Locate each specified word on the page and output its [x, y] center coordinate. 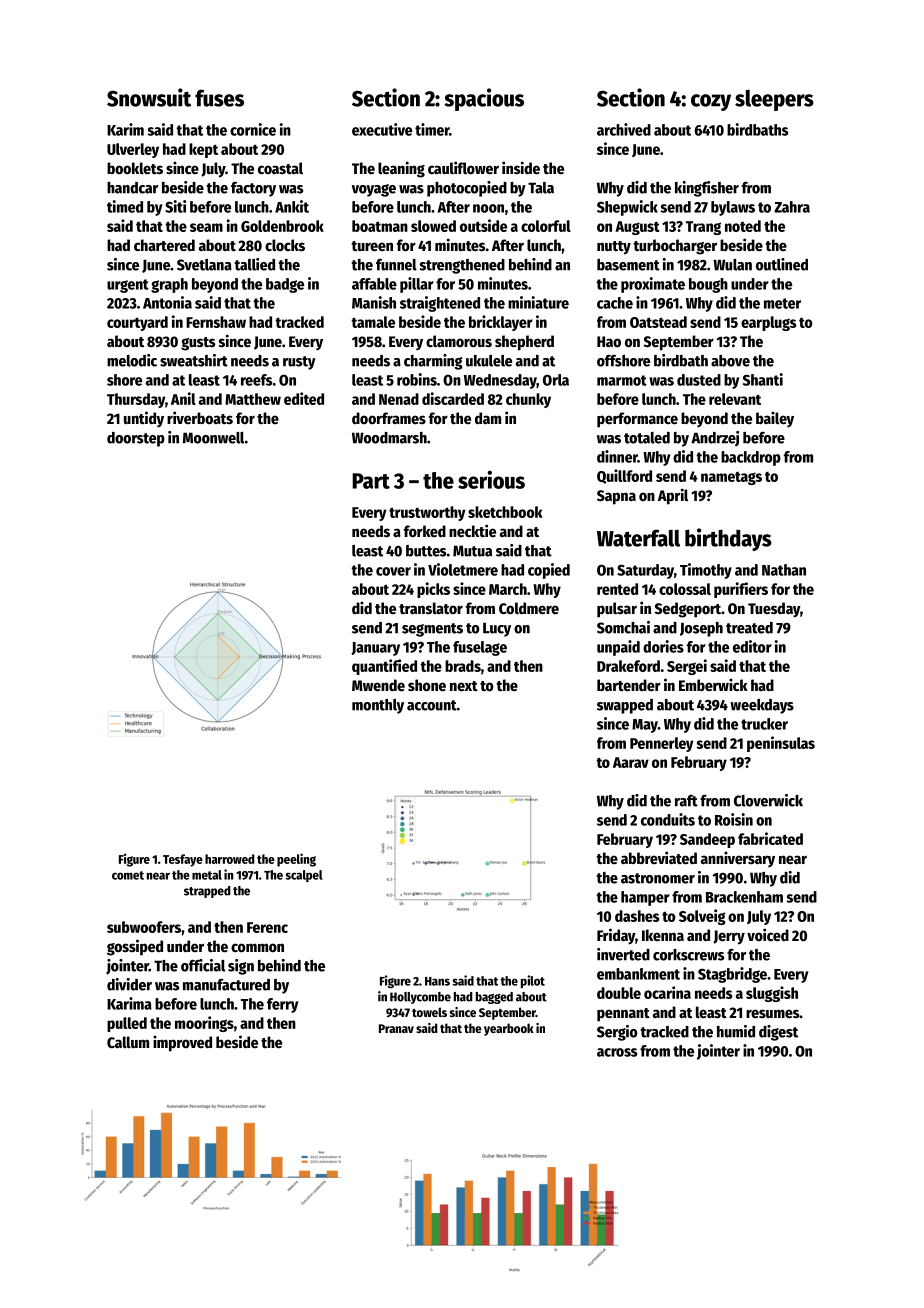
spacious [484, 99]
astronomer [658, 878]
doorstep [136, 439]
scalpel [304, 876]
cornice [253, 129]
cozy [711, 102]
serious [491, 479]
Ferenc [267, 927]
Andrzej [715, 439]
